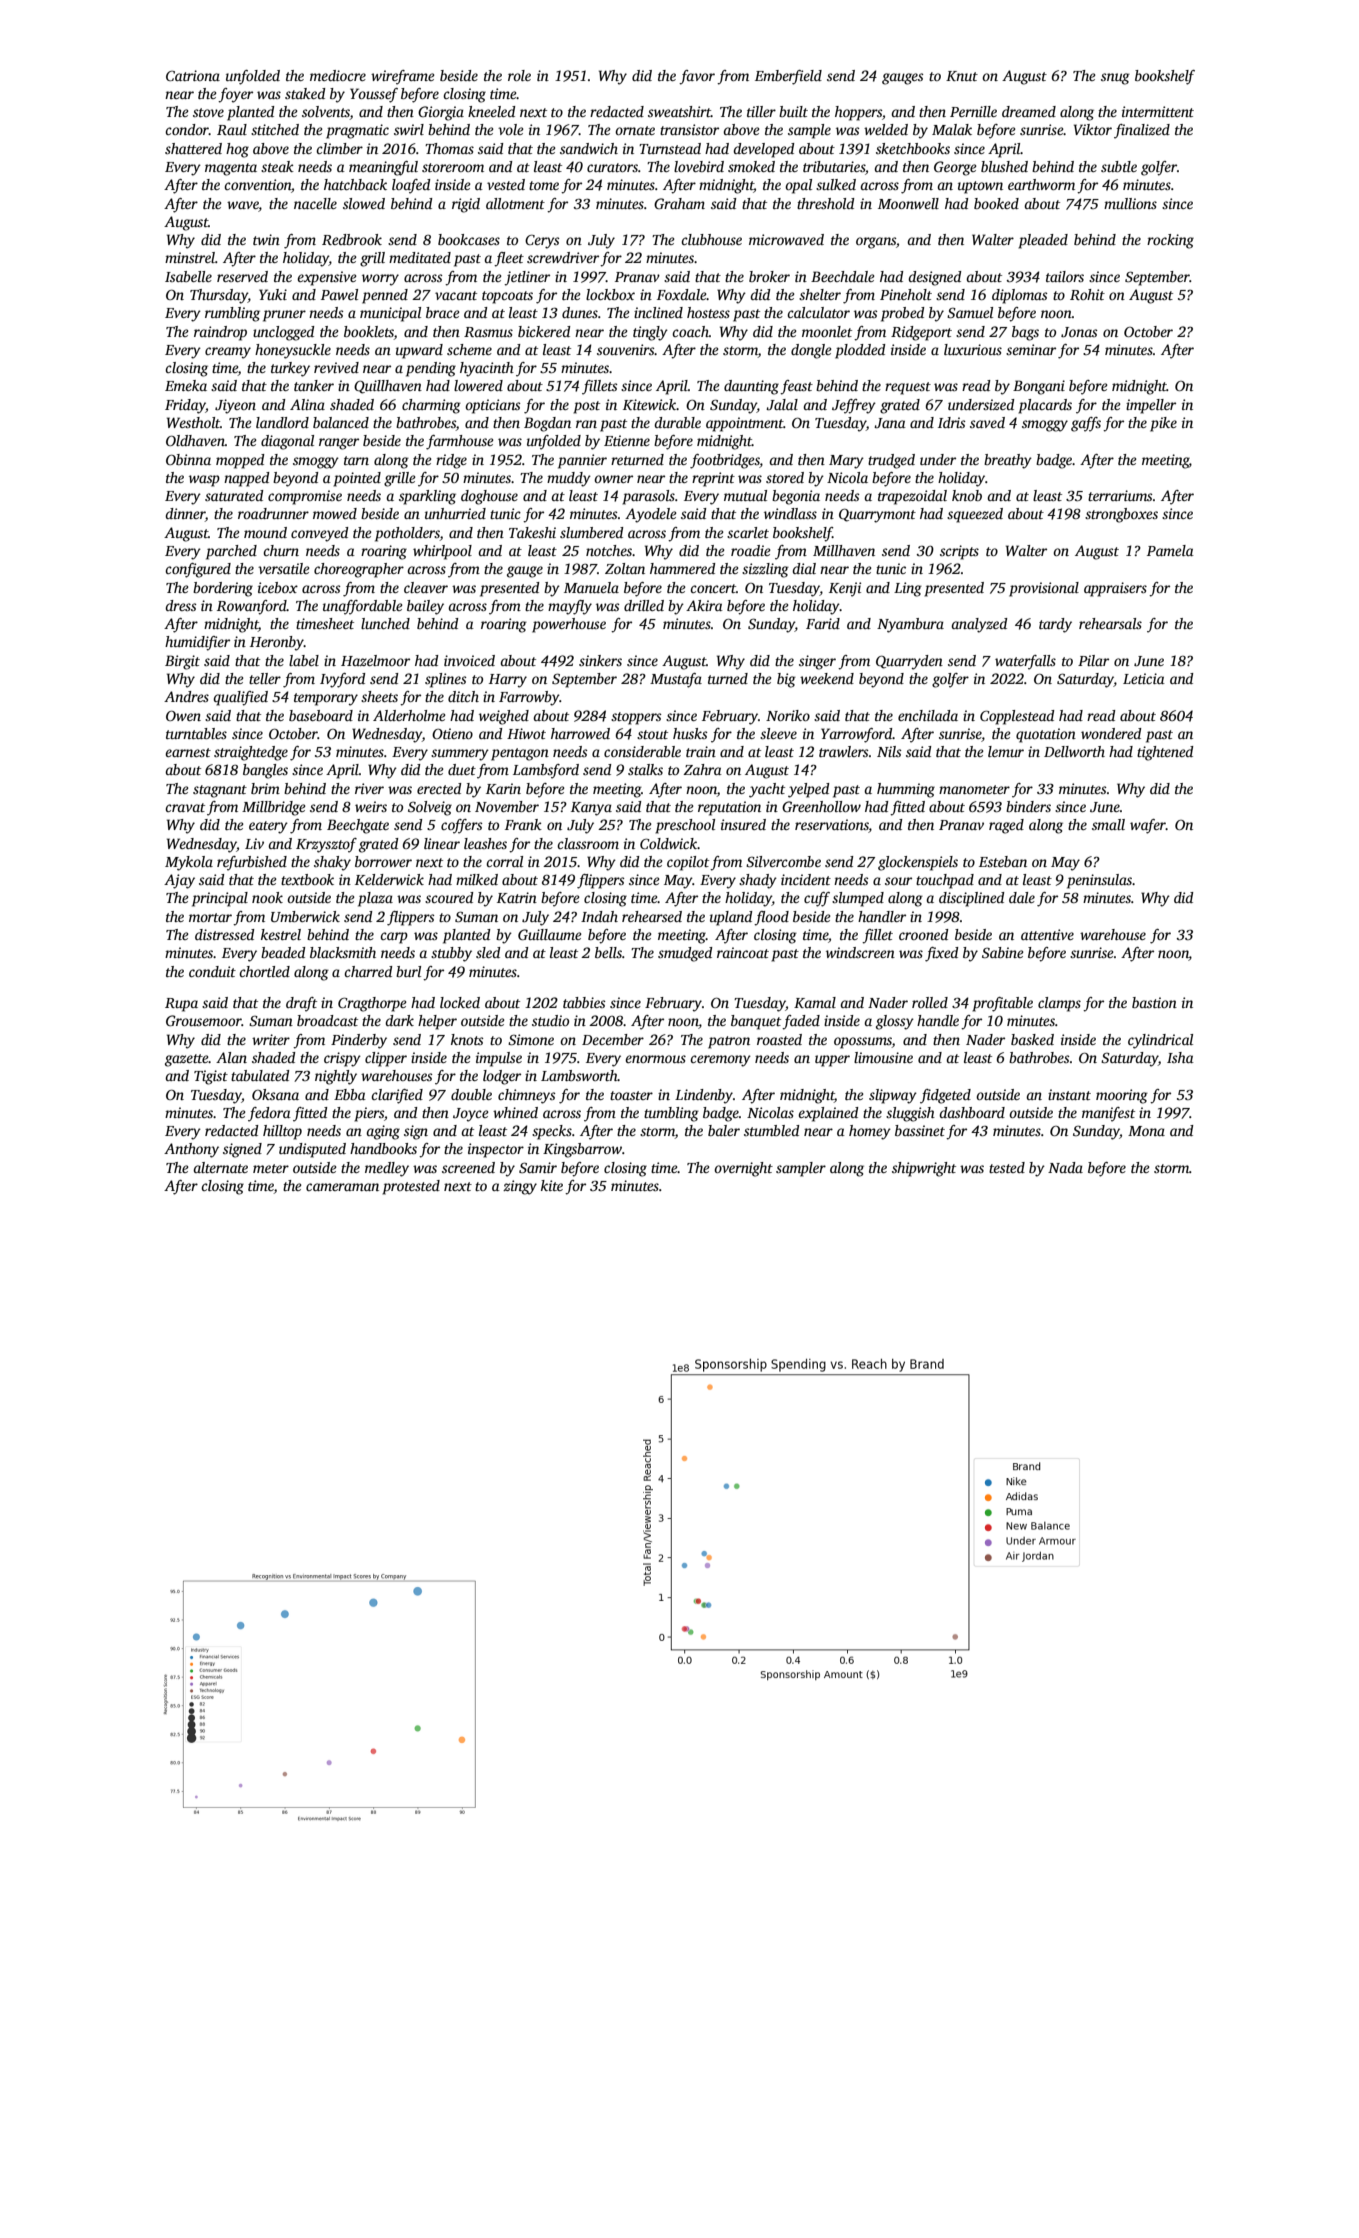  I want to click on staked, so click(305, 93).
